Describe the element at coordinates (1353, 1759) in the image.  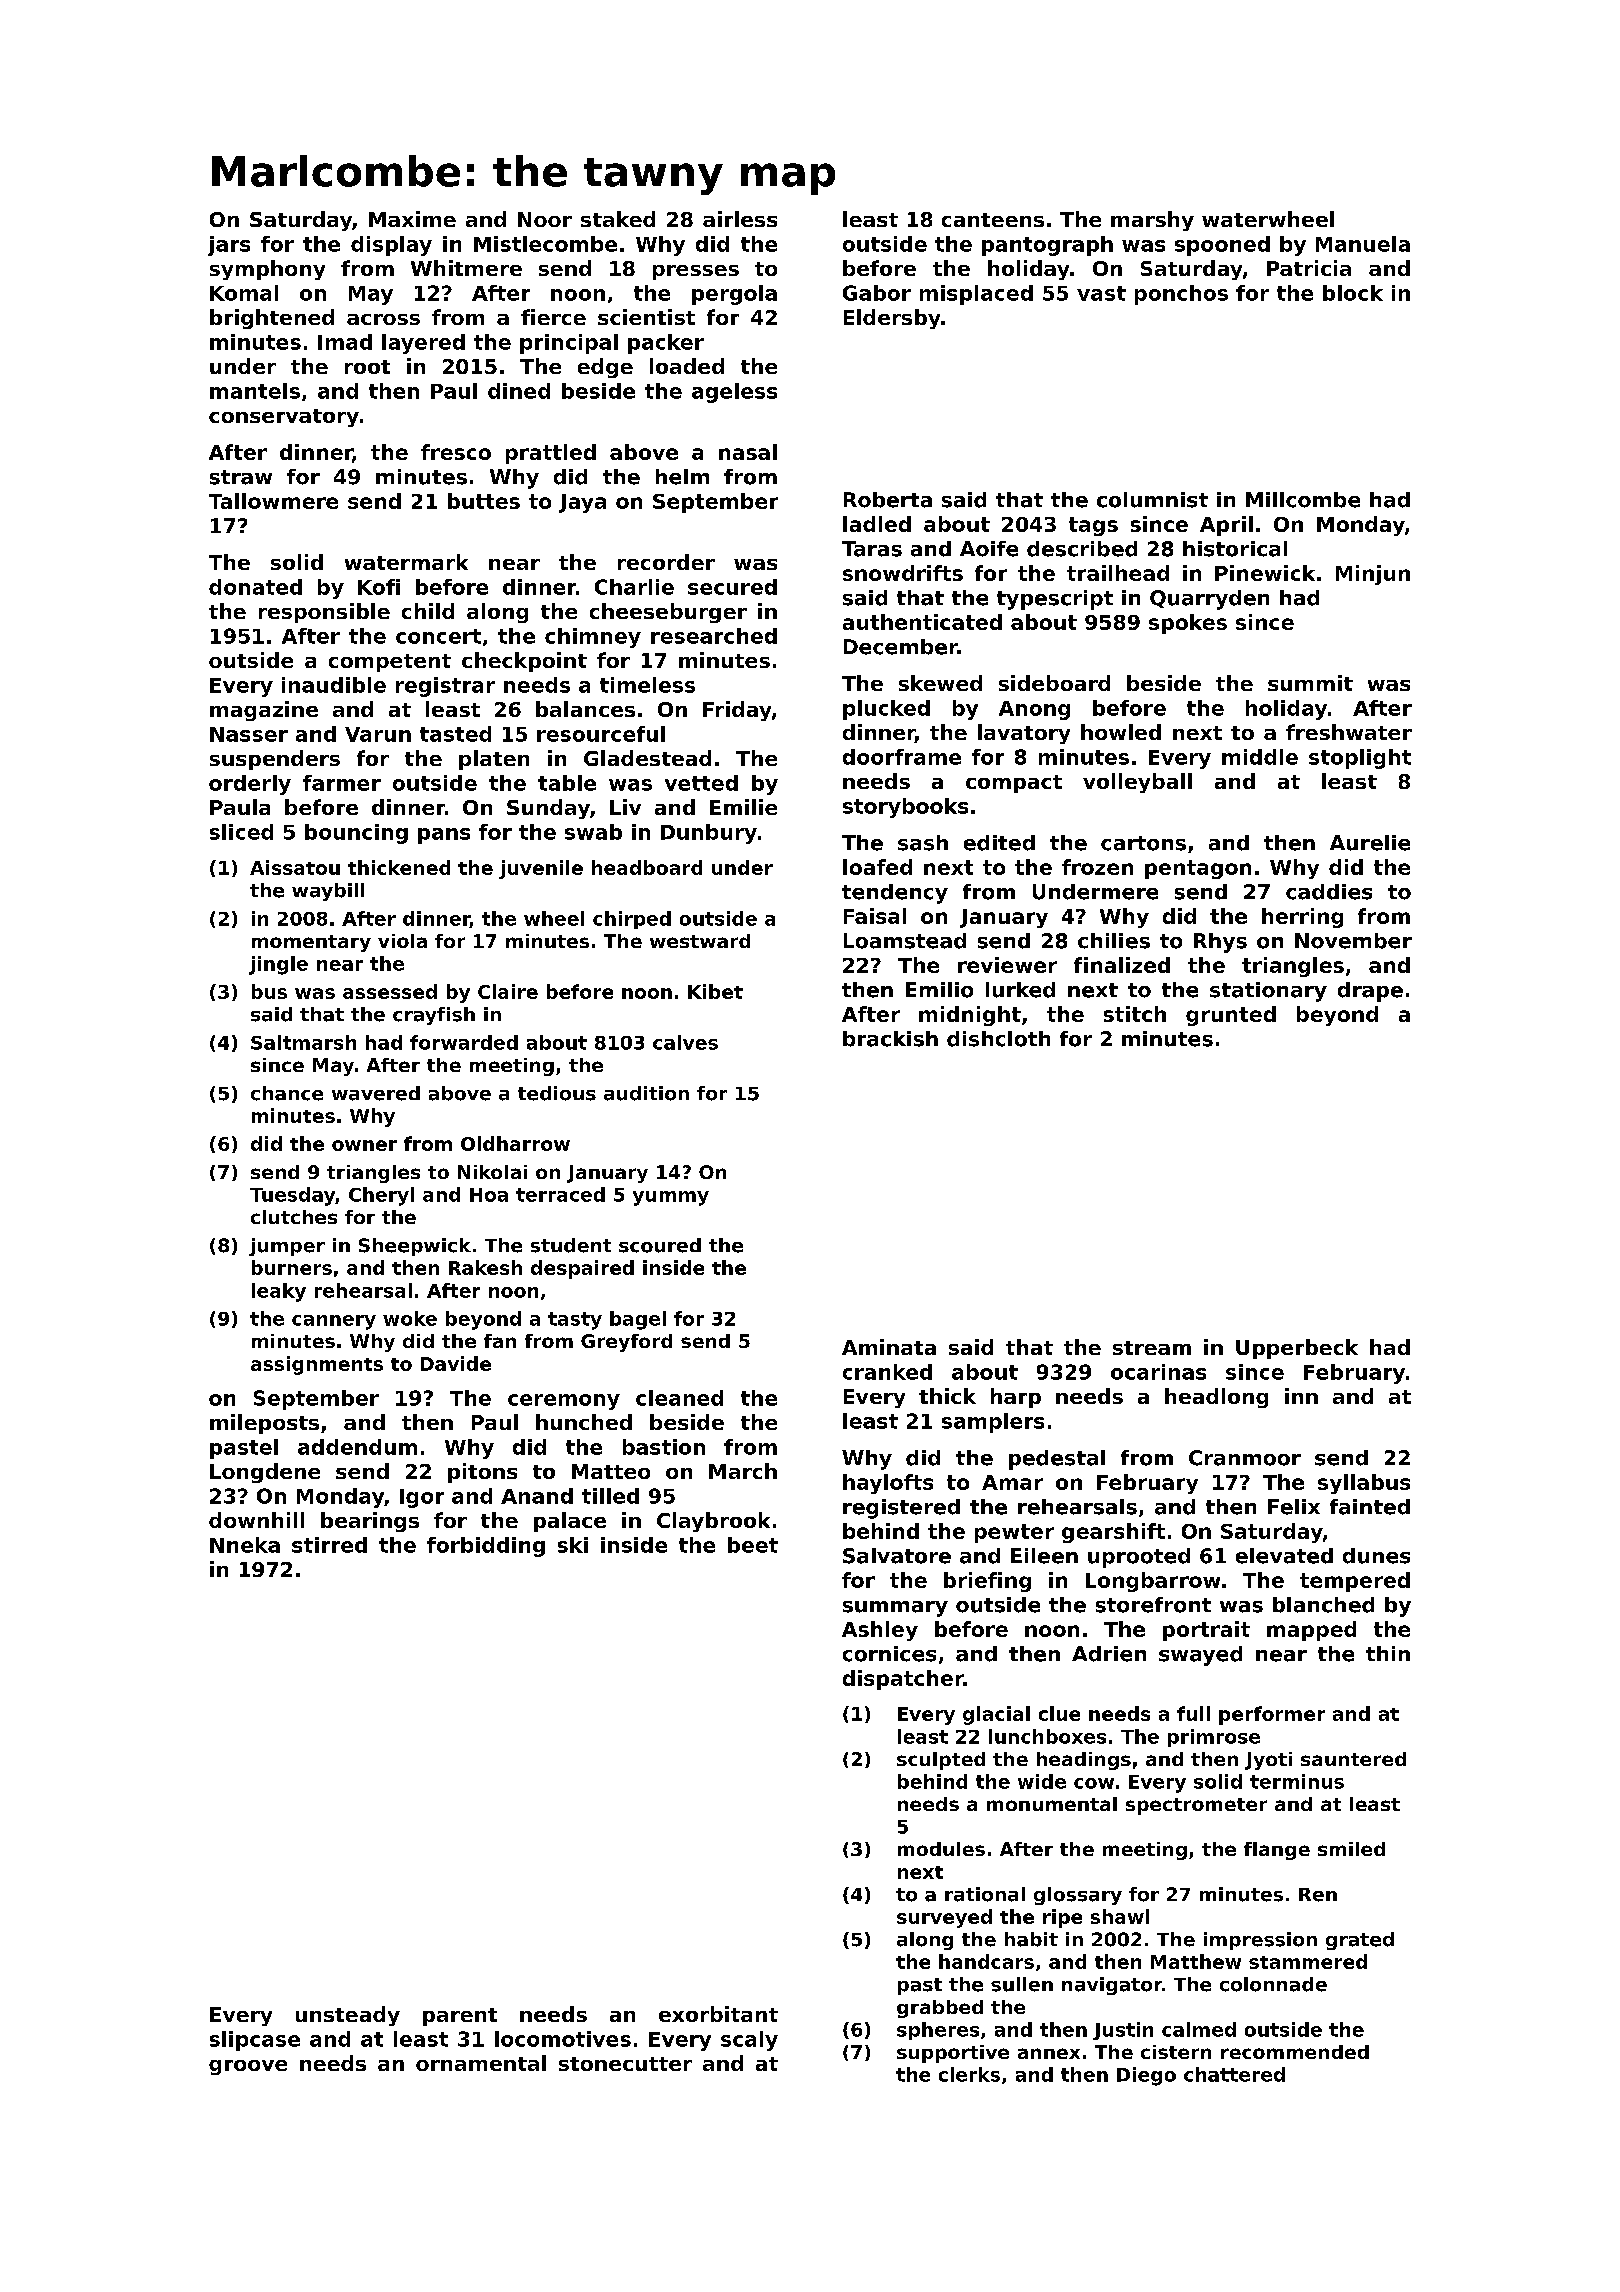
I see `sauntered` at that location.
